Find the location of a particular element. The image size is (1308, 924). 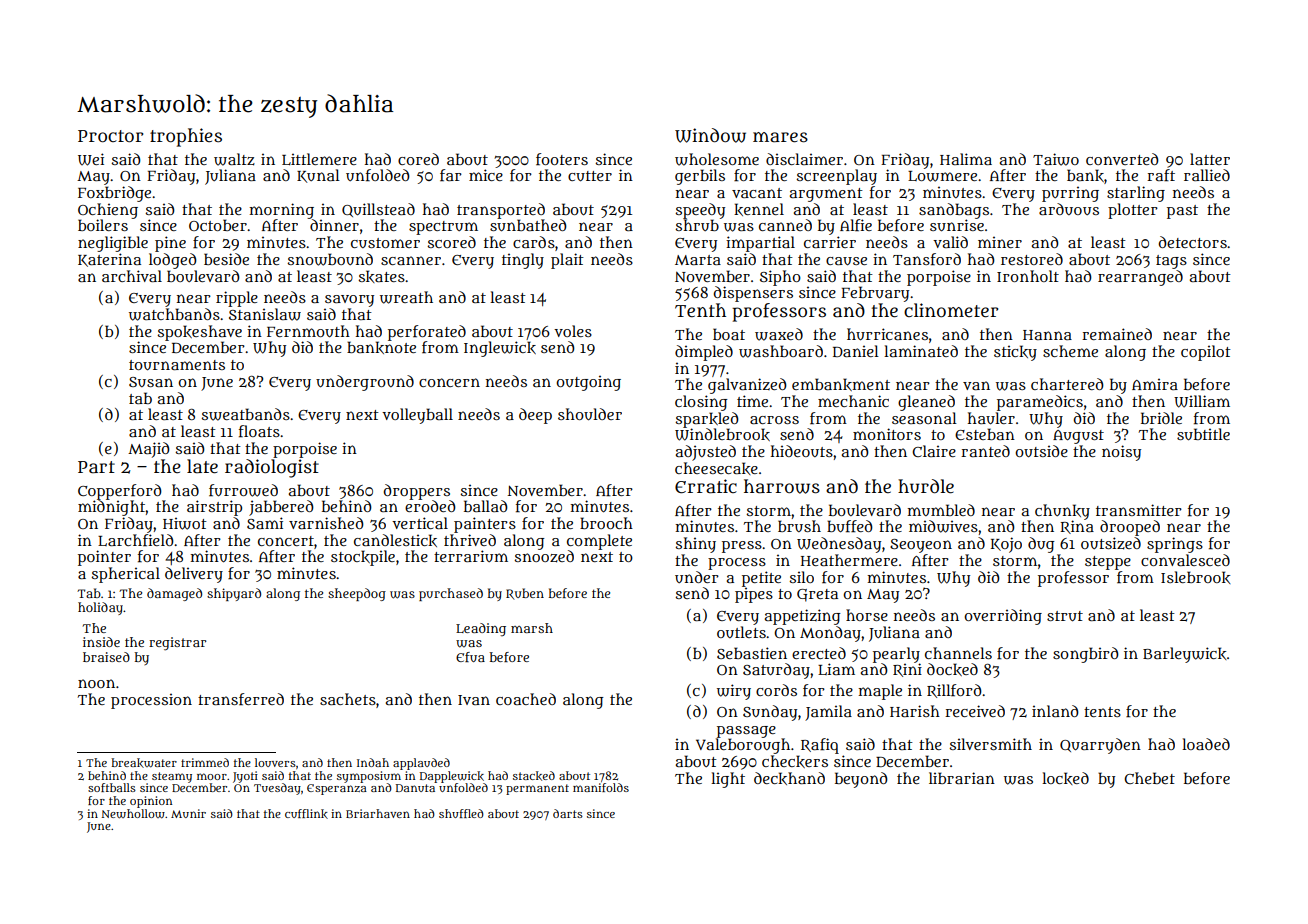

passage is located at coordinates (746, 732).
